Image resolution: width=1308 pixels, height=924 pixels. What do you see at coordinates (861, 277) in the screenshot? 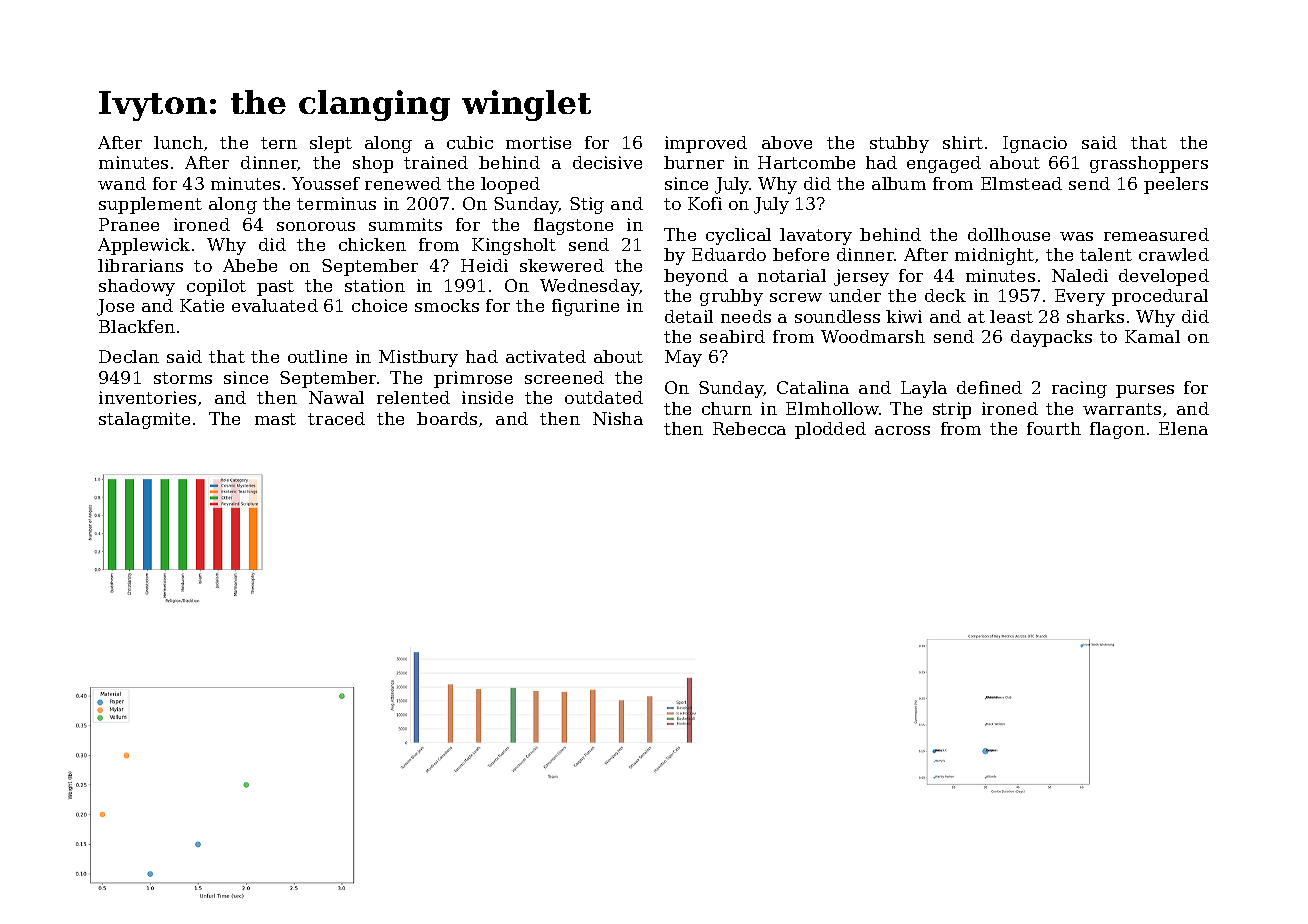
I see `jersey` at bounding box center [861, 277].
